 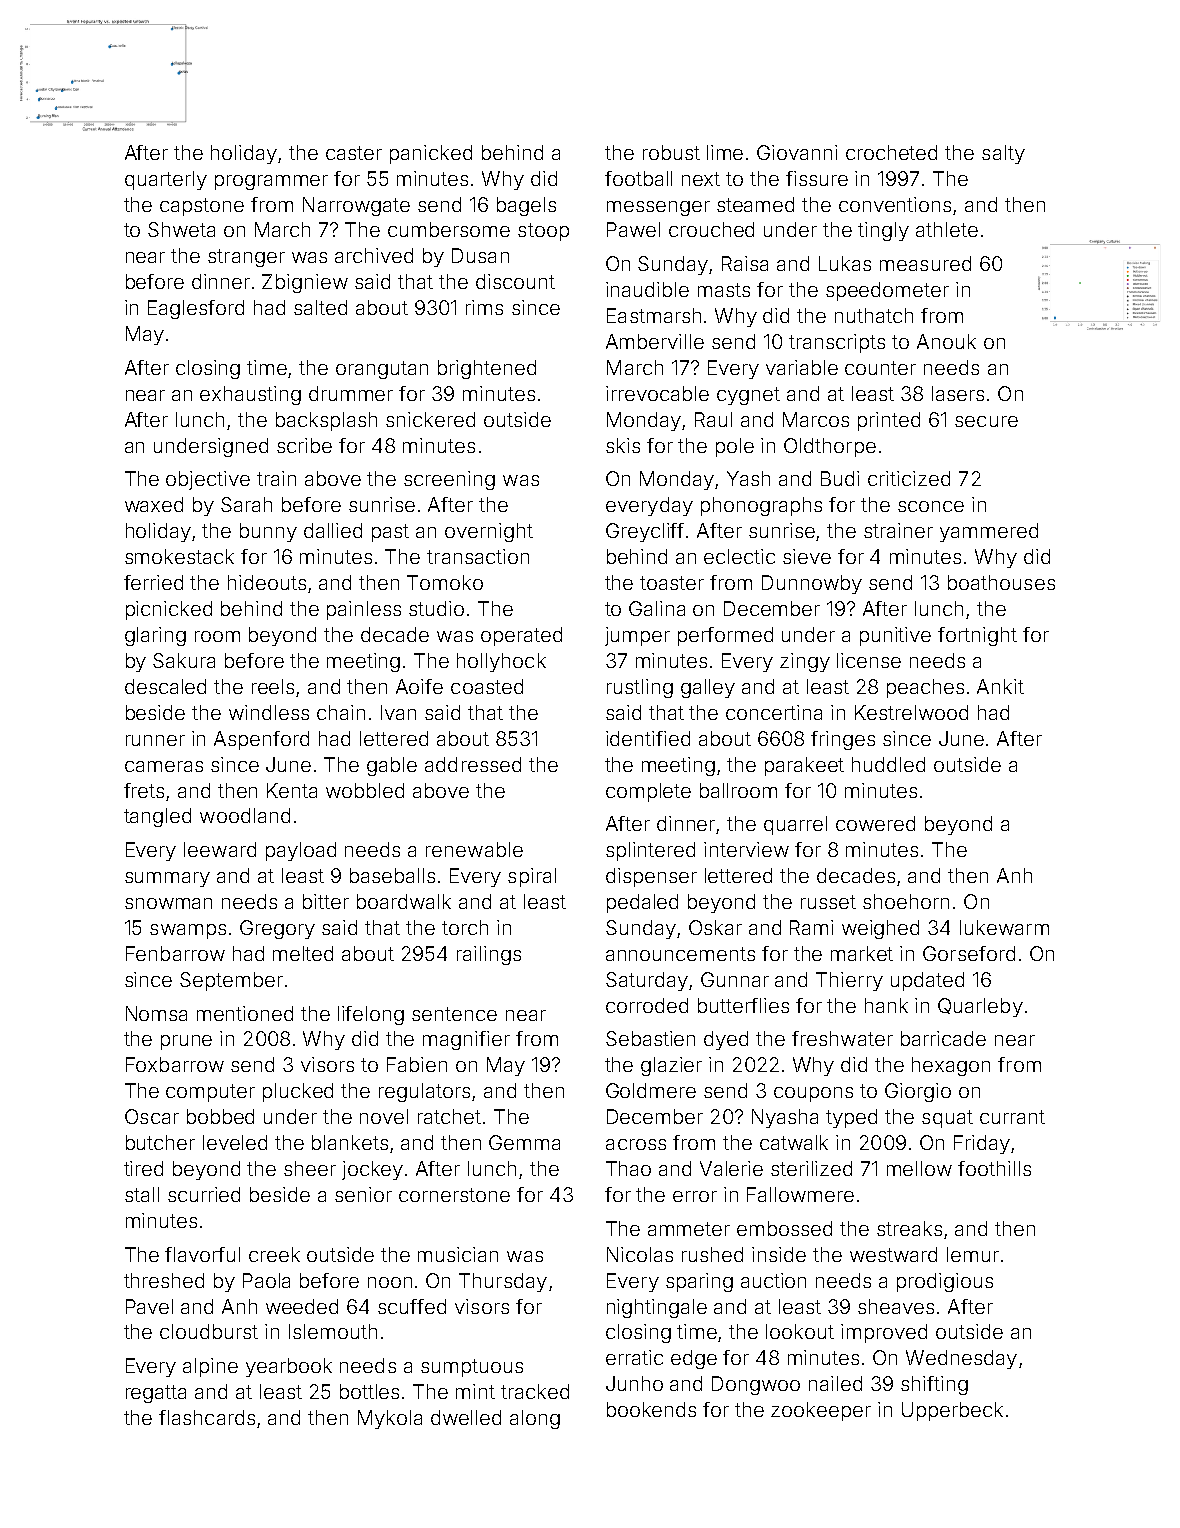 What do you see at coordinates (454, 1195) in the screenshot?
I see `cornerstone` at bounding box center [454, 1195].
